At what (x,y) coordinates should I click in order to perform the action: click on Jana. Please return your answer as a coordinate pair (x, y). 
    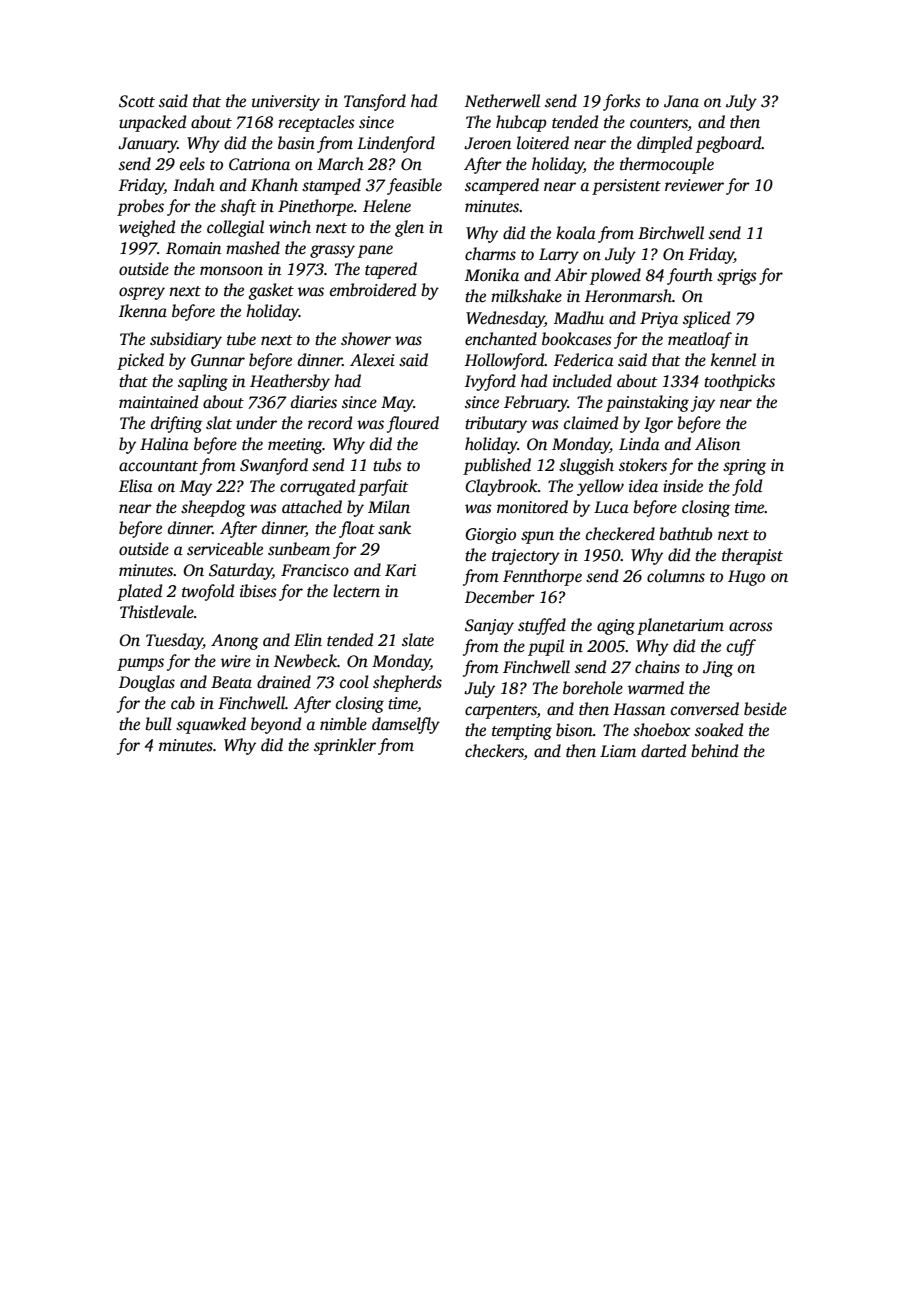
    Looking at the image, I should click on (681, 101).
